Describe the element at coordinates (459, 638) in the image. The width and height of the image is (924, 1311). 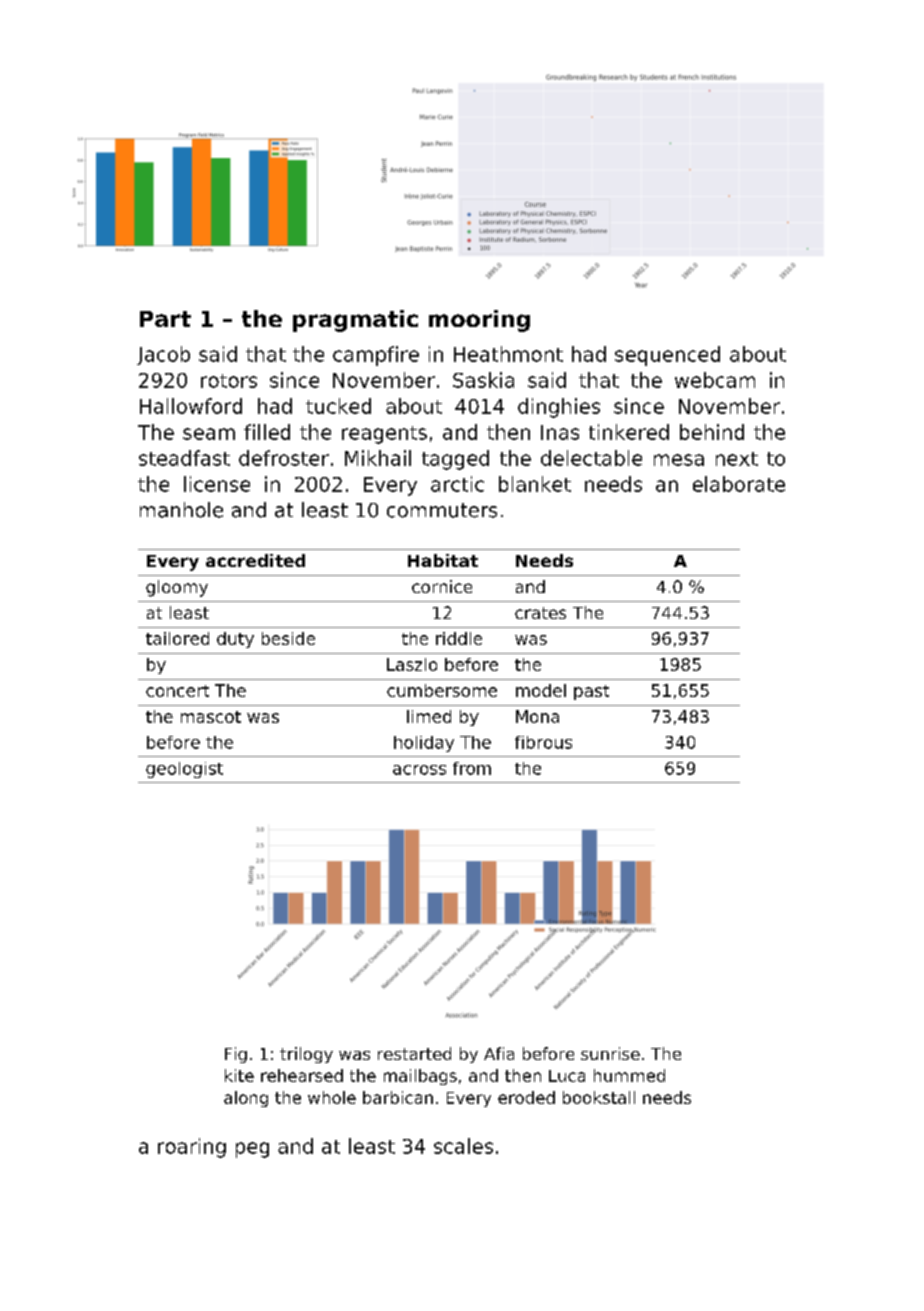
I see `riddle` at that location.
